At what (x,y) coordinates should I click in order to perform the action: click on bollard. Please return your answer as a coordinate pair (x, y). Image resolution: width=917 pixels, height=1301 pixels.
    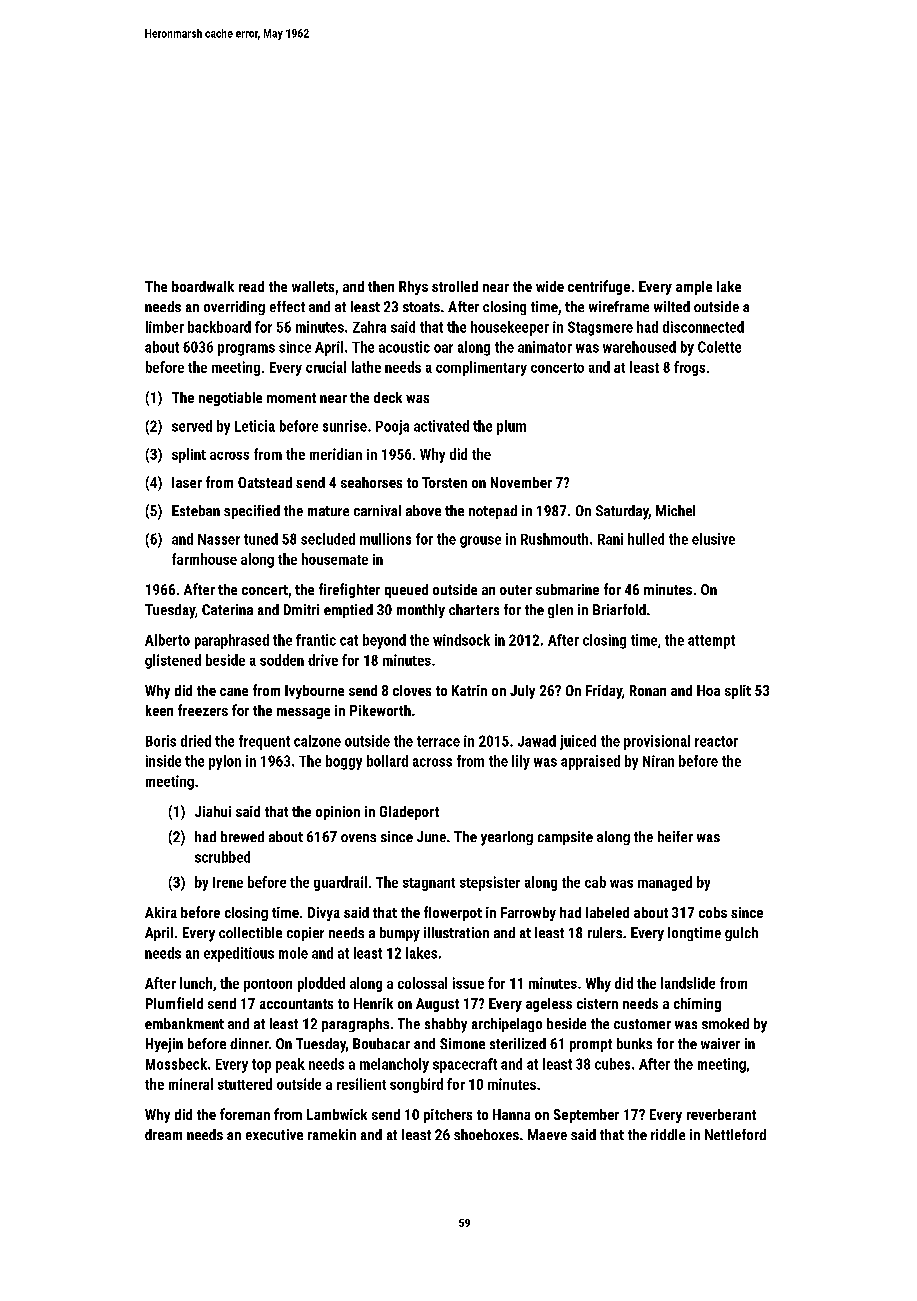
    Looking at the image, I should click on (387, 761).
